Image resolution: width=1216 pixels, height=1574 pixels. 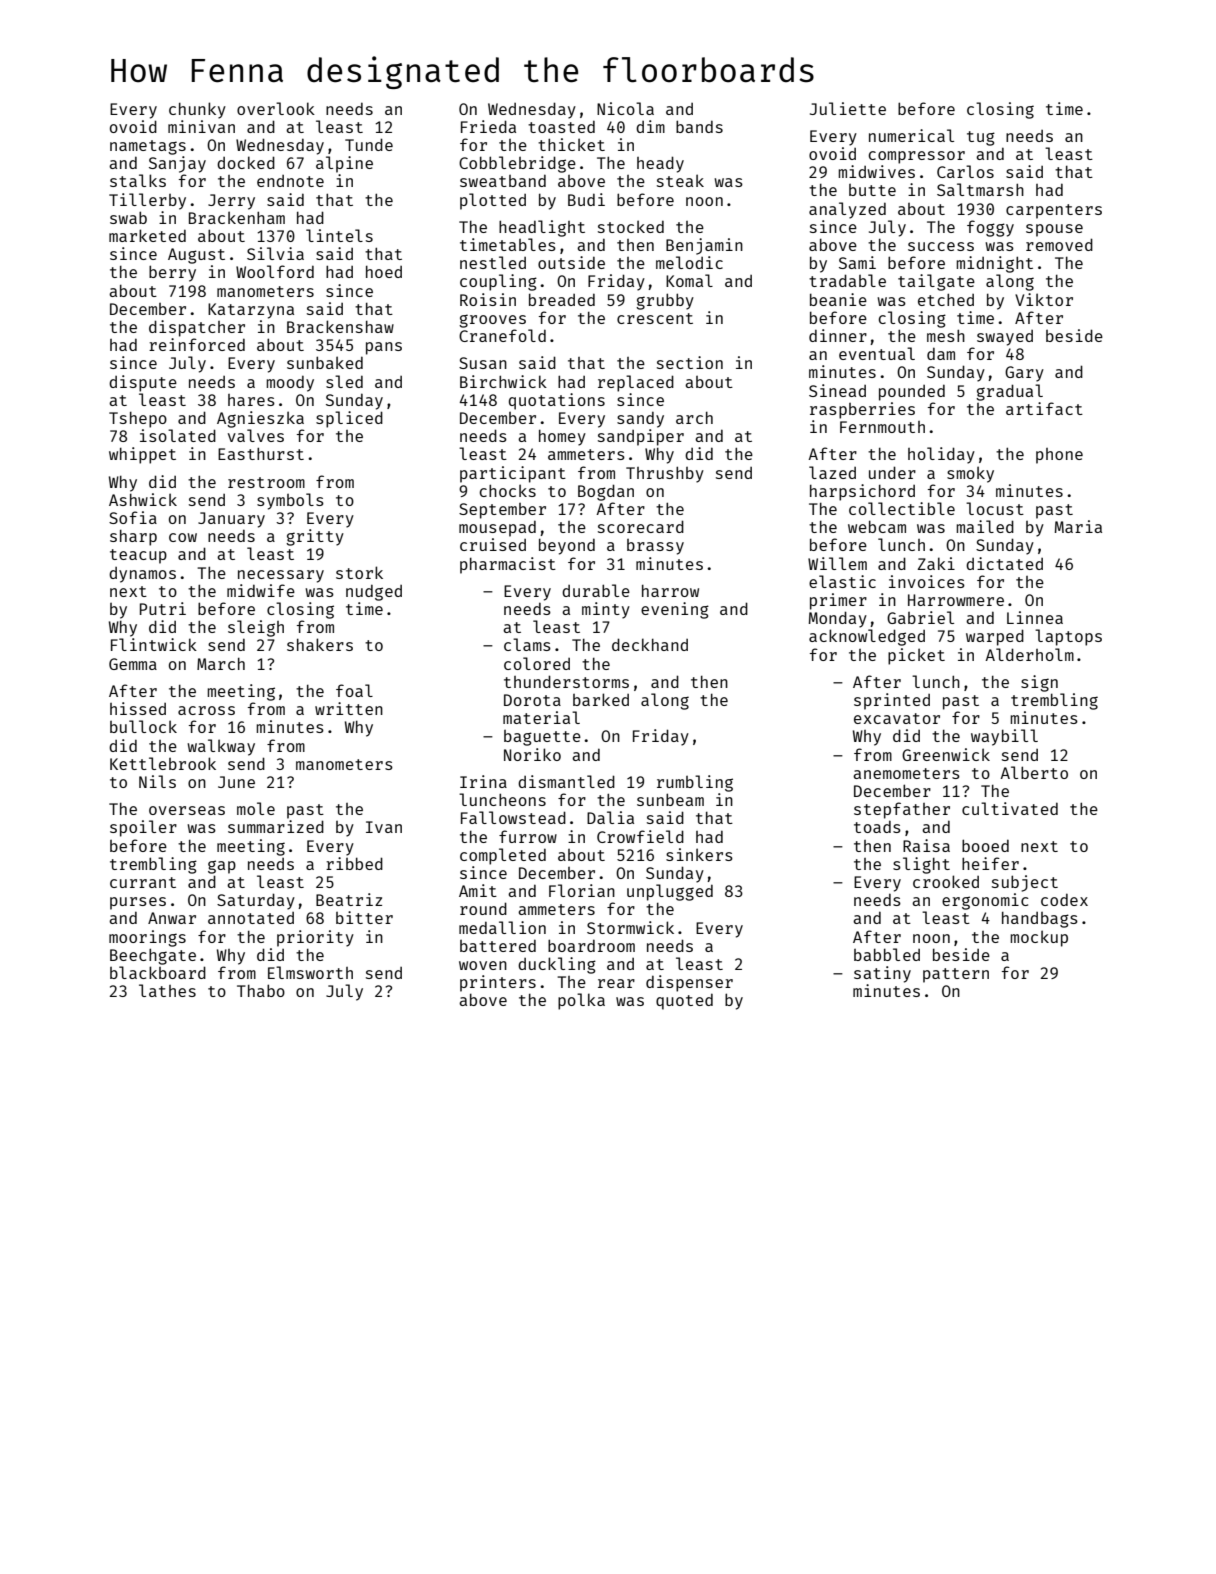 What do you see at coordinates (276, 108) in the page?
I see `overlook` at bounding box center [276, 108].
